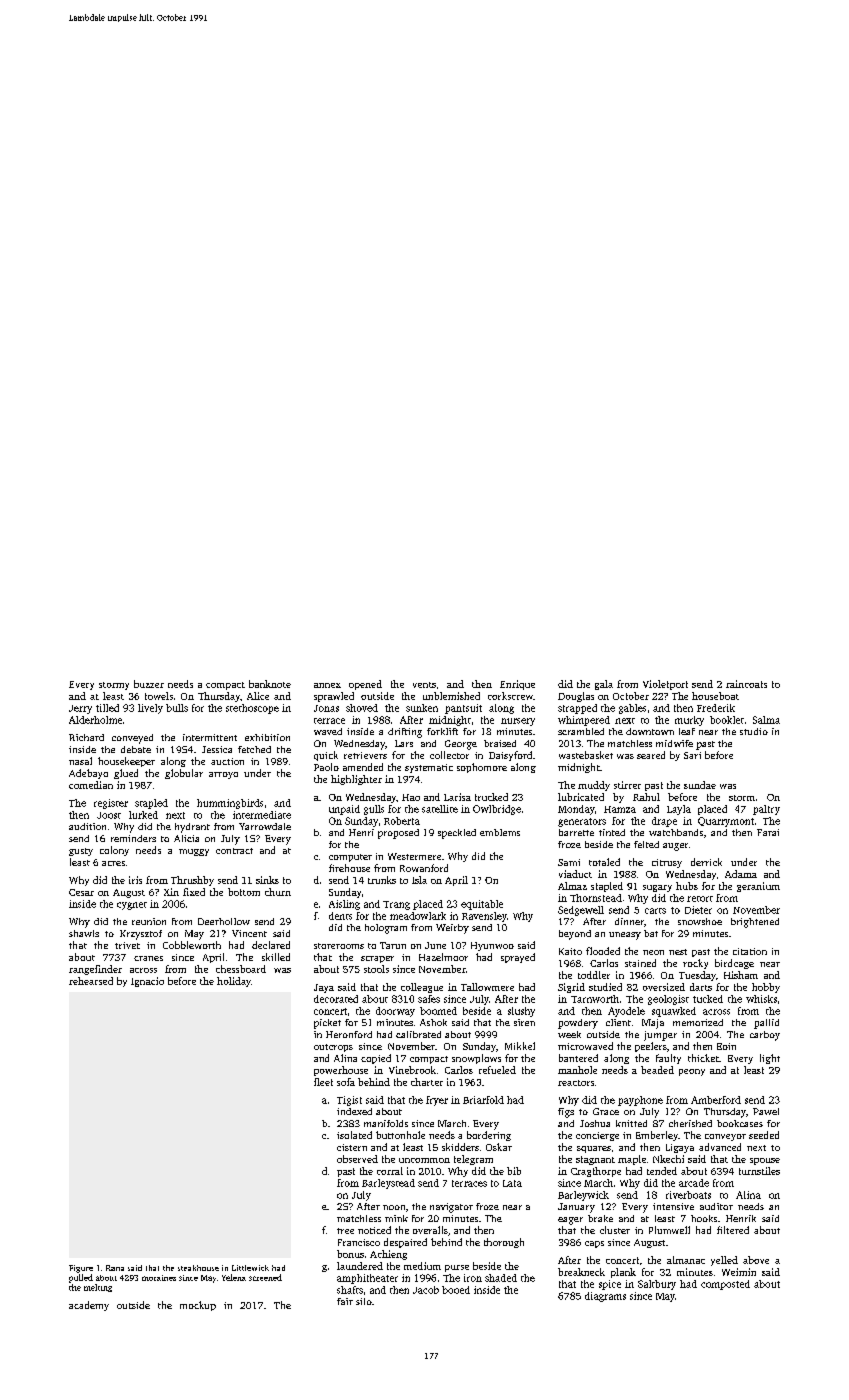 The image size is (849, 1400). I want to click on vents, so click(424, 685).
